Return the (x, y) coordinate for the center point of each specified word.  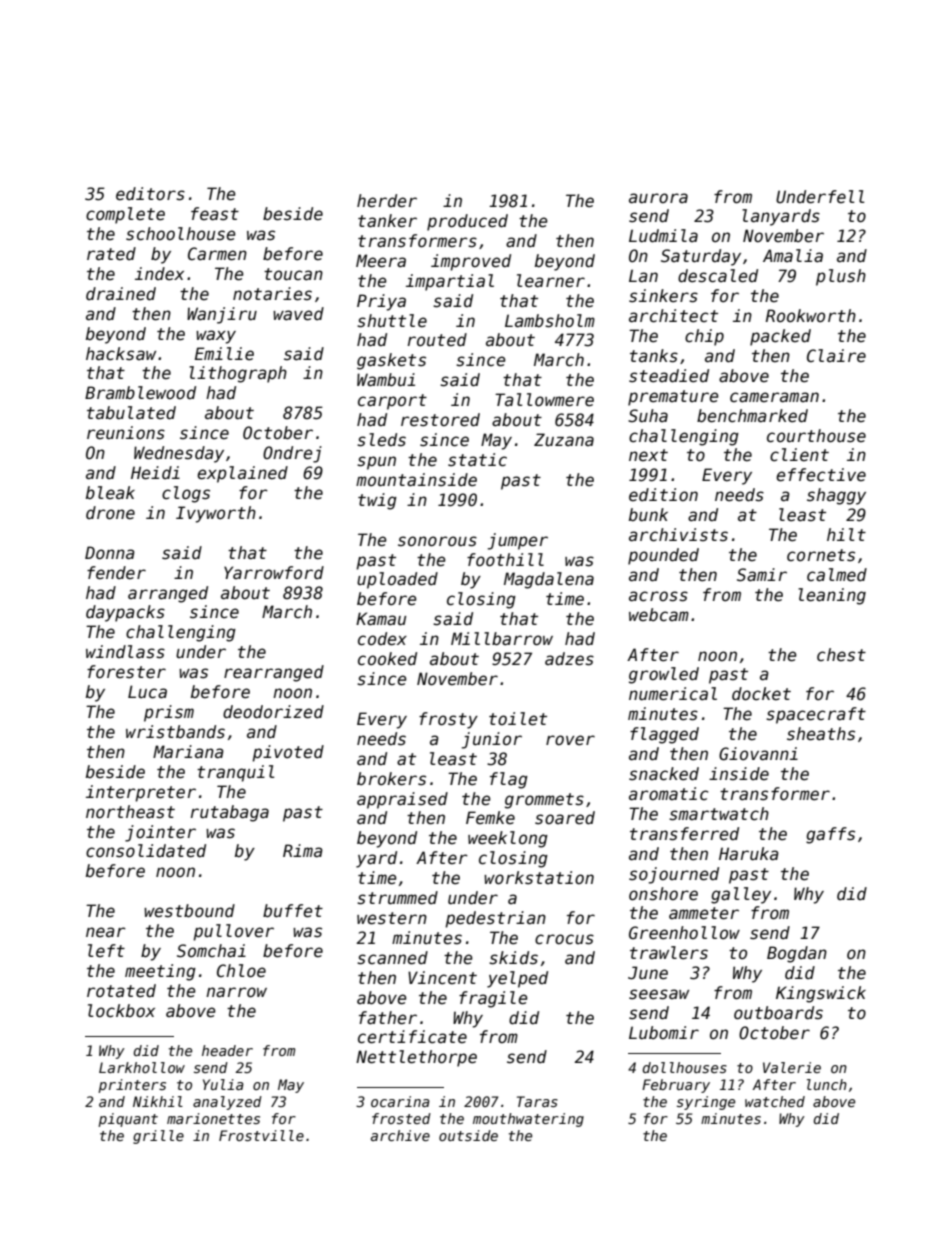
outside (468, 1135)
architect (673, 316)
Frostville (261, 1135)
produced (467, 222)
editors (150, 194)
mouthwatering (528, 1120)
